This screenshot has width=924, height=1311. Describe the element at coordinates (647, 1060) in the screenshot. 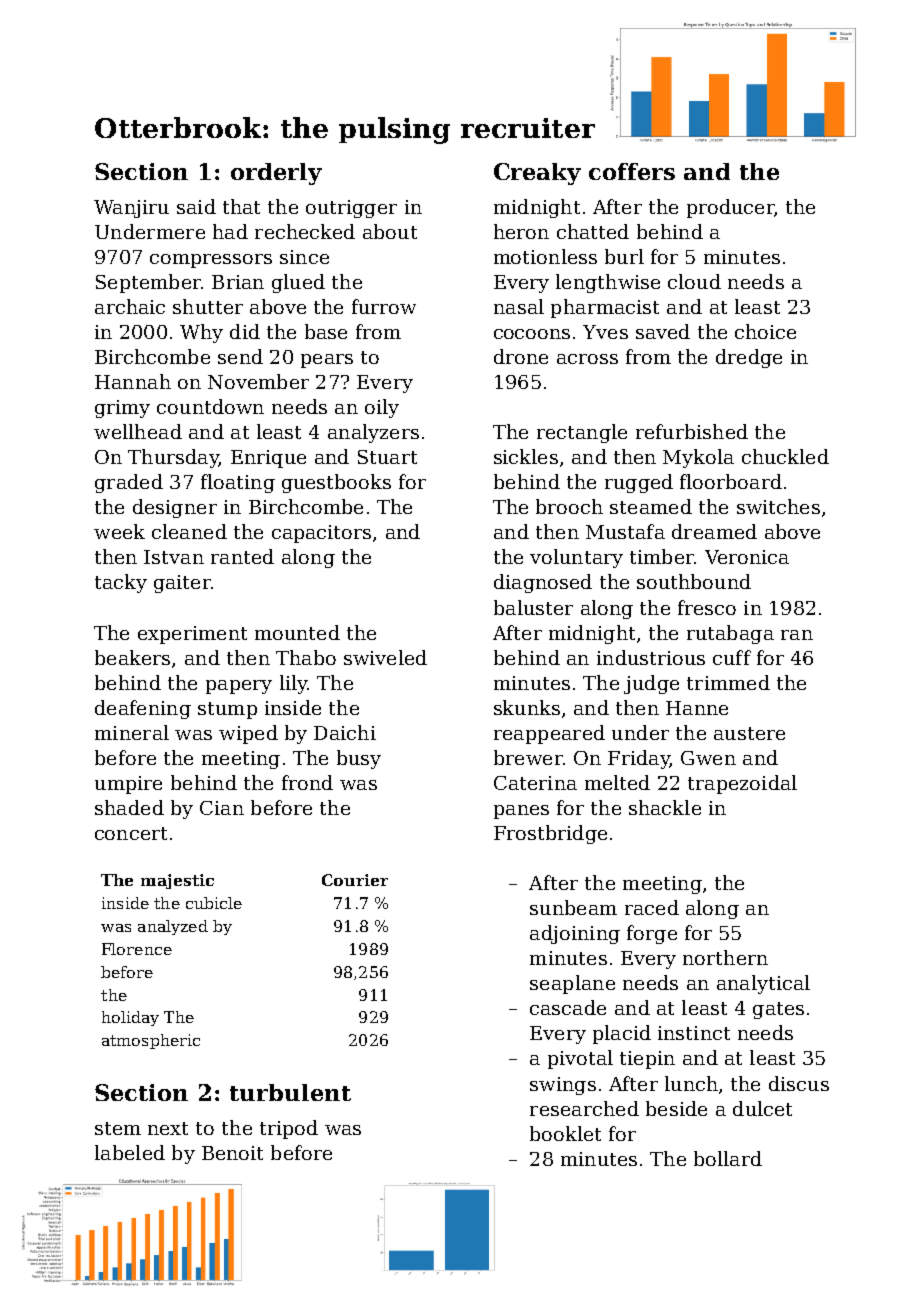

I see `tiepin` at that location.
